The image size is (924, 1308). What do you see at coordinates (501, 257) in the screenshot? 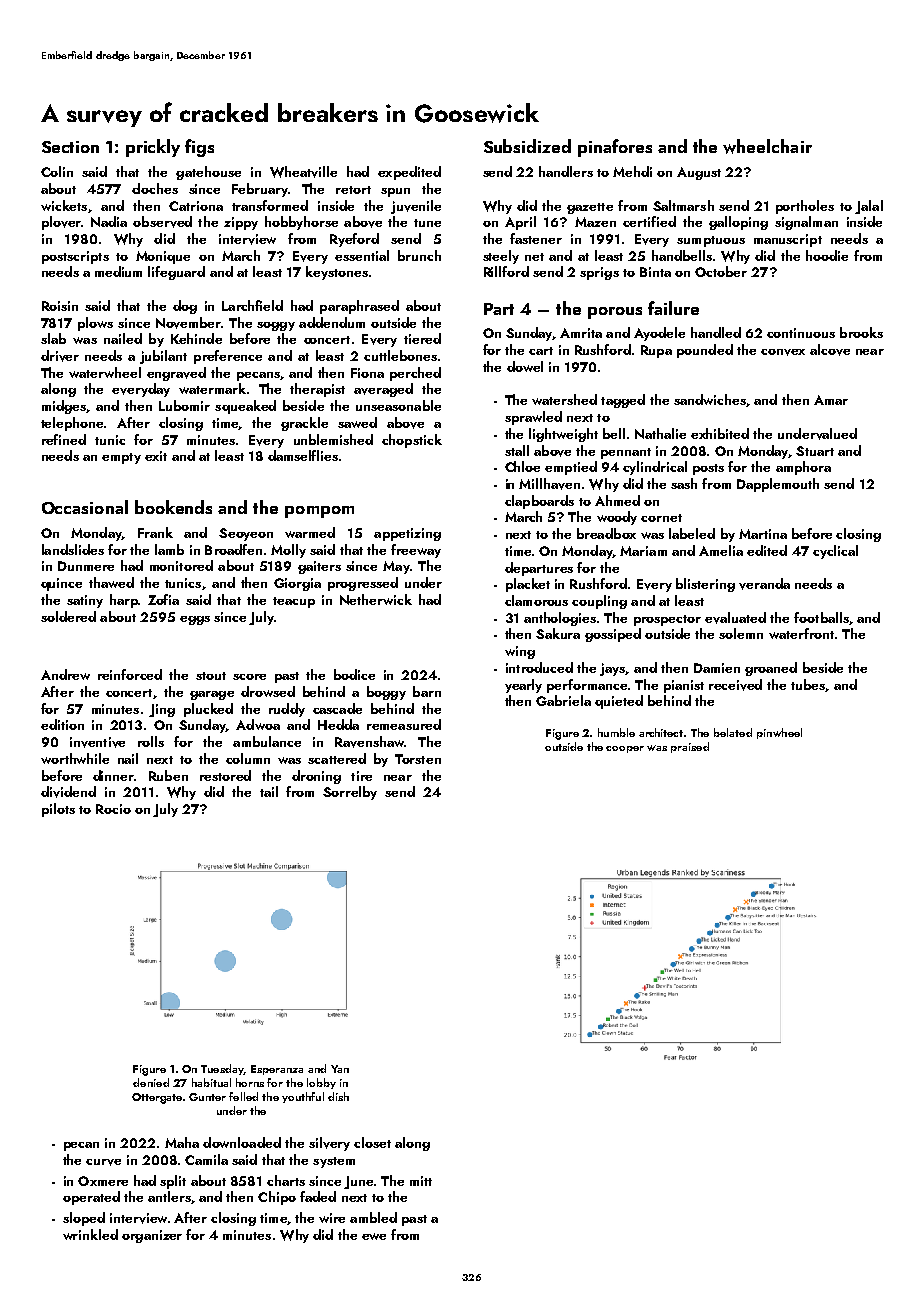
I see `steely` at bounding box center [501, 257].
